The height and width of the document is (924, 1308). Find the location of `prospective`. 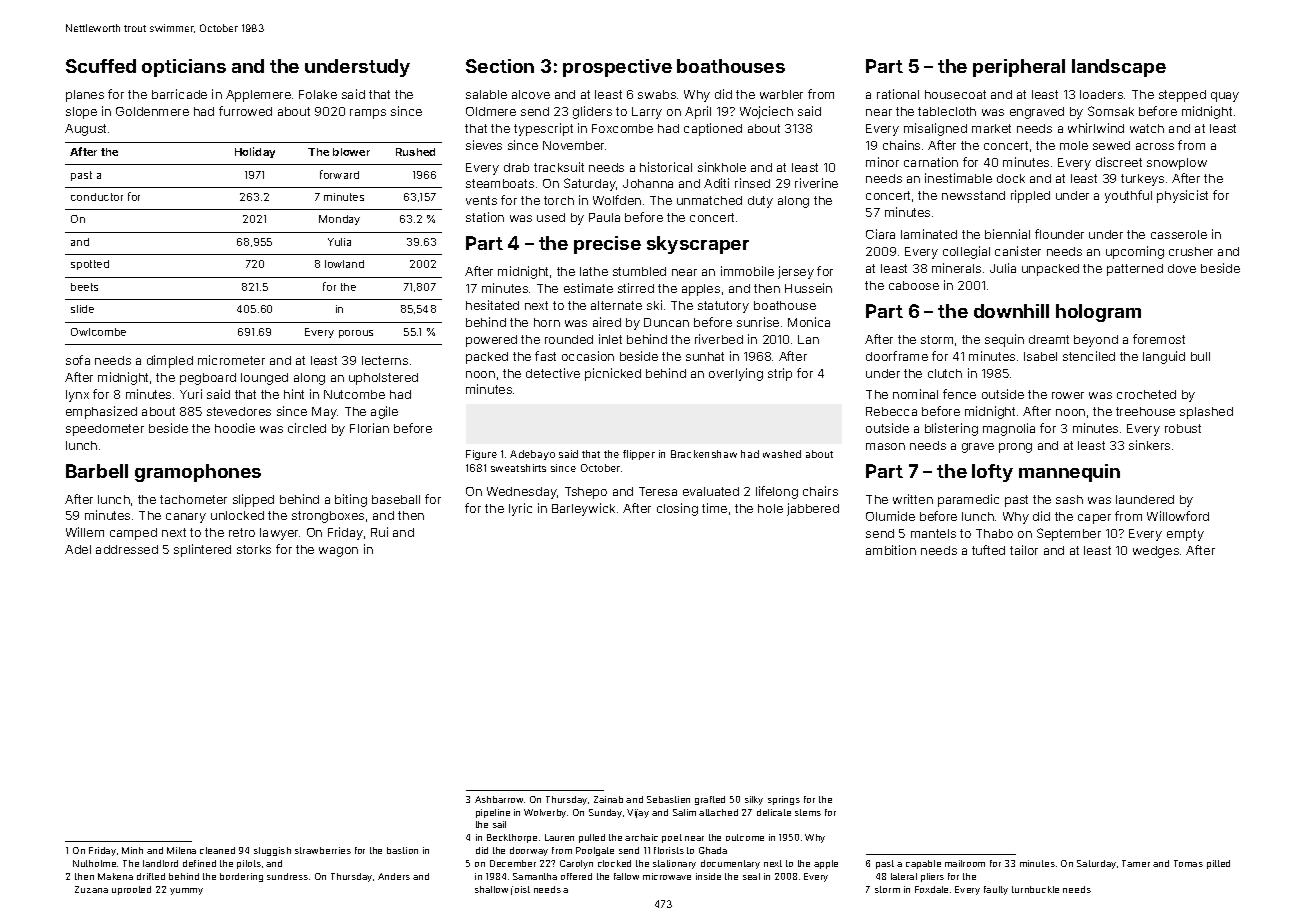

prospective is located at coordinates (617, 68).
